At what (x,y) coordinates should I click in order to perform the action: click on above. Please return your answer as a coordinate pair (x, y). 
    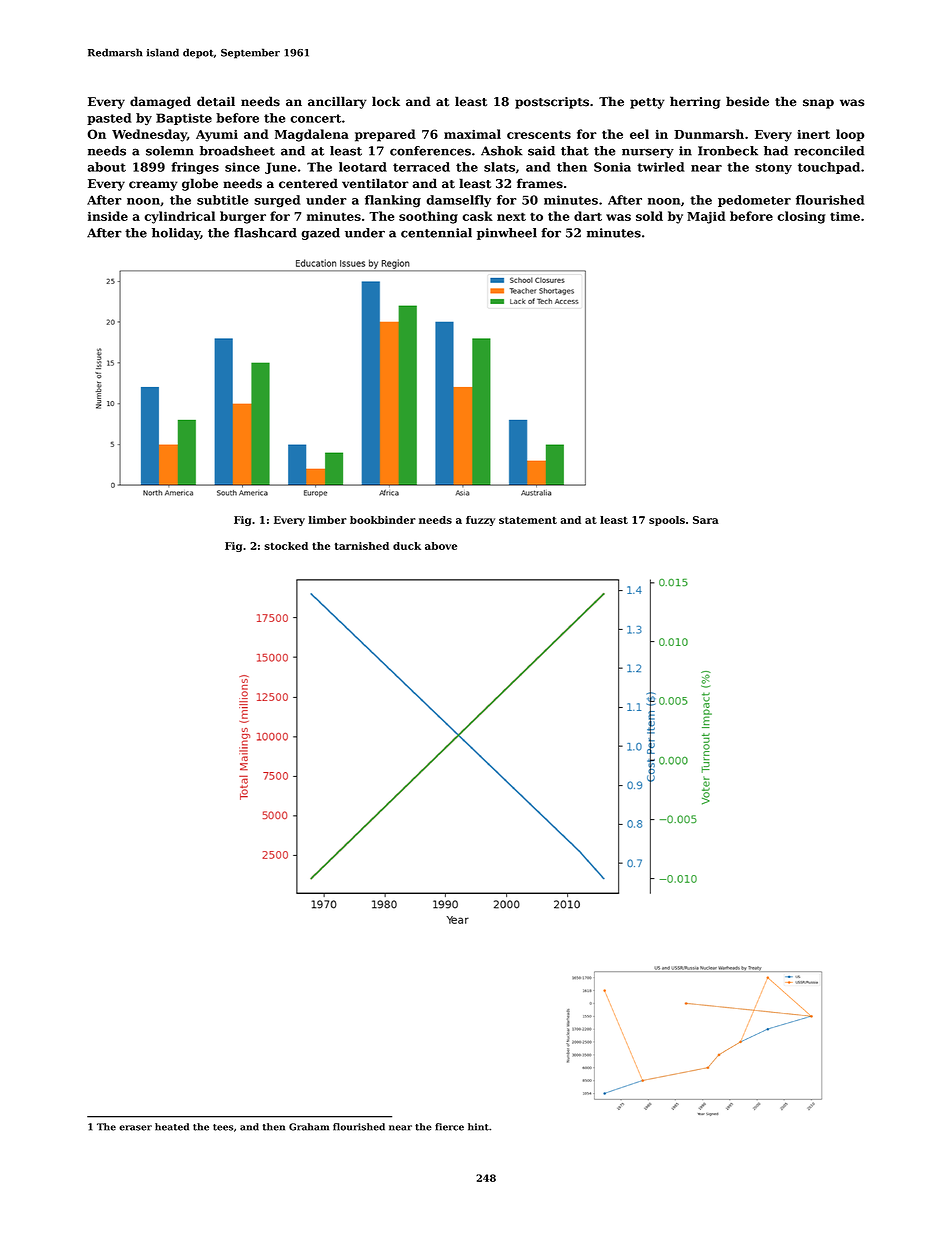
    Looking at the image, I should click on (441, 546).
